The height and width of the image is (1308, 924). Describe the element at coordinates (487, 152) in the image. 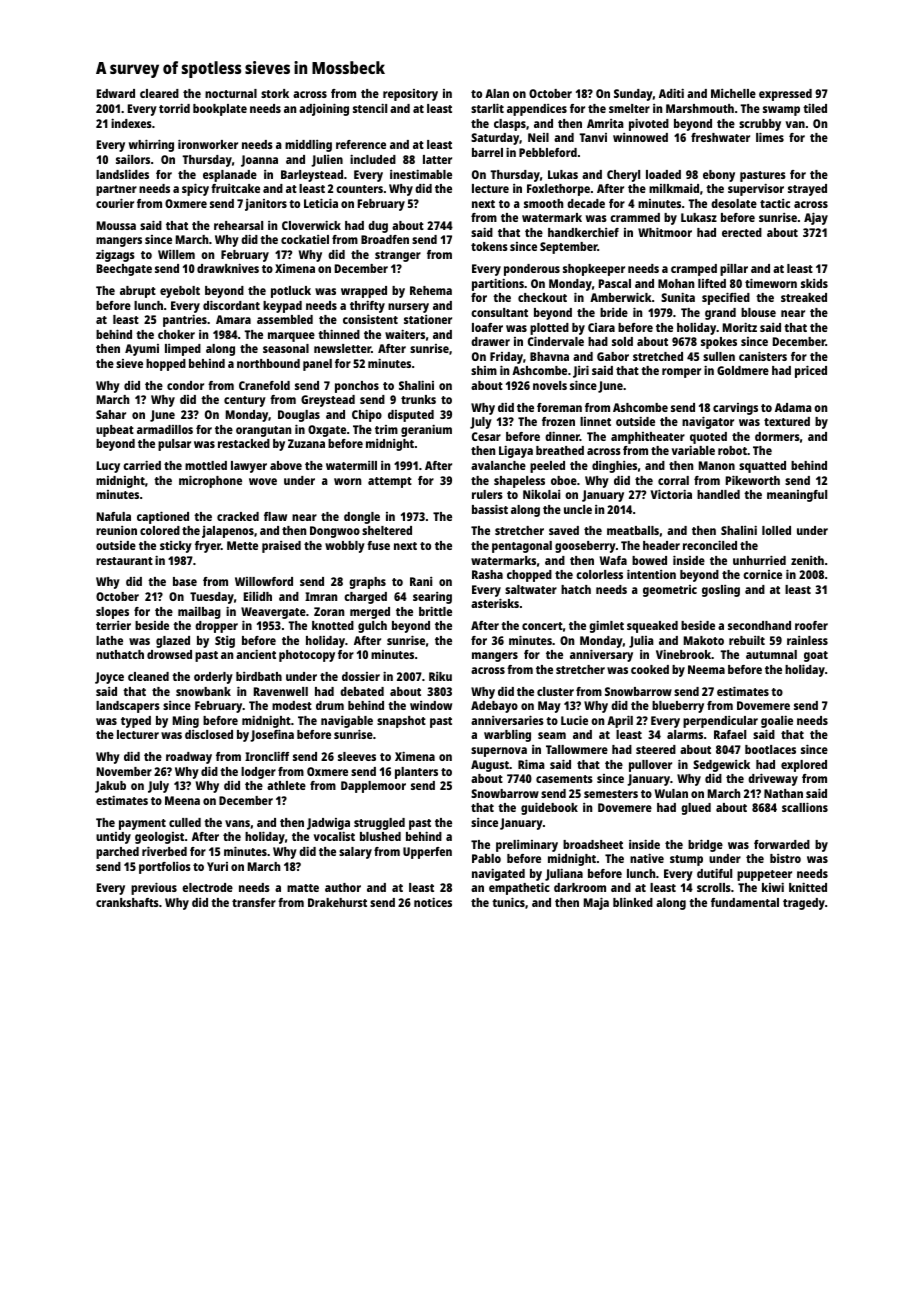

I see `barrel` at that location.
